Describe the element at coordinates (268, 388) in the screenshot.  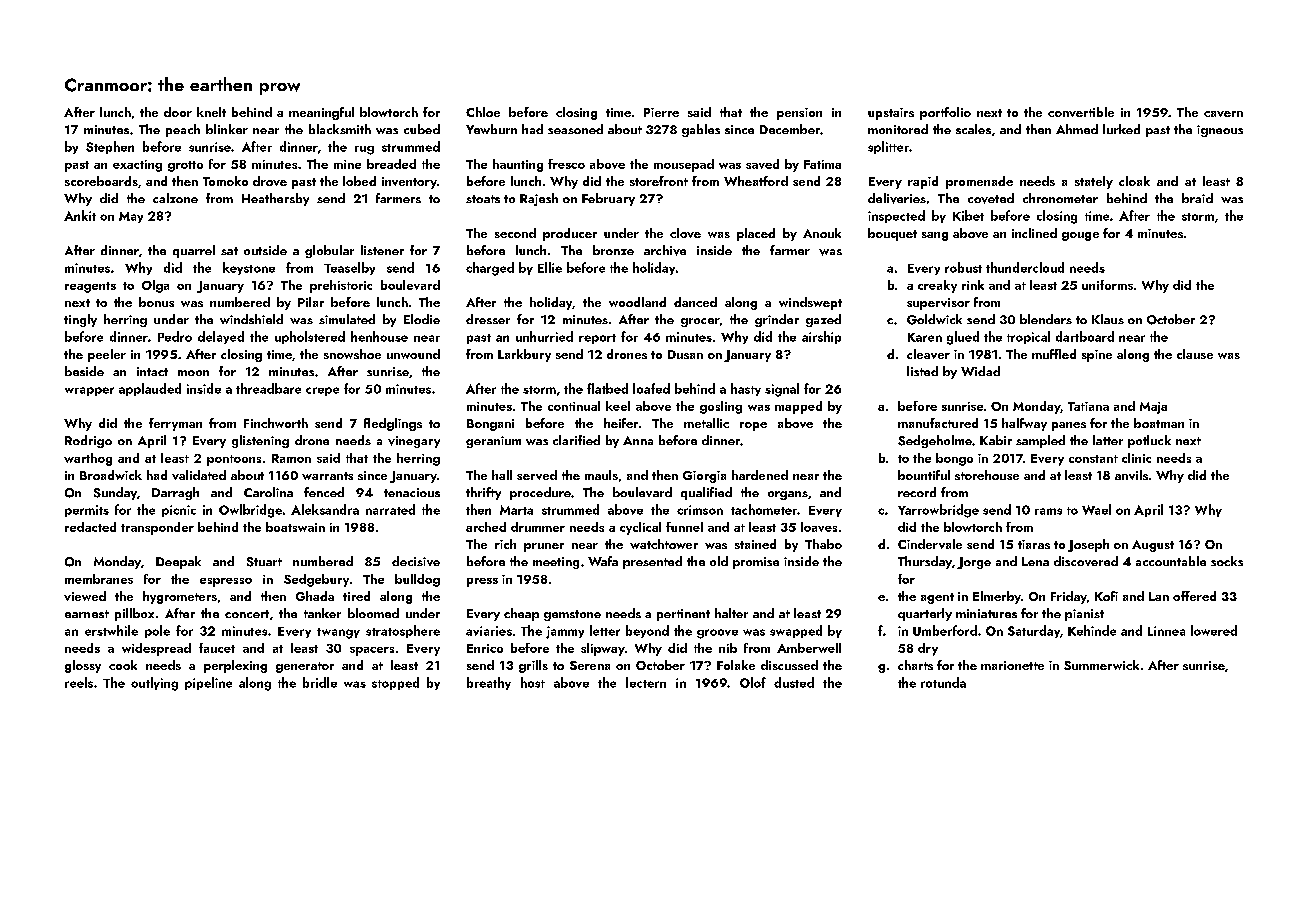
I see `threadbare` at that location.
